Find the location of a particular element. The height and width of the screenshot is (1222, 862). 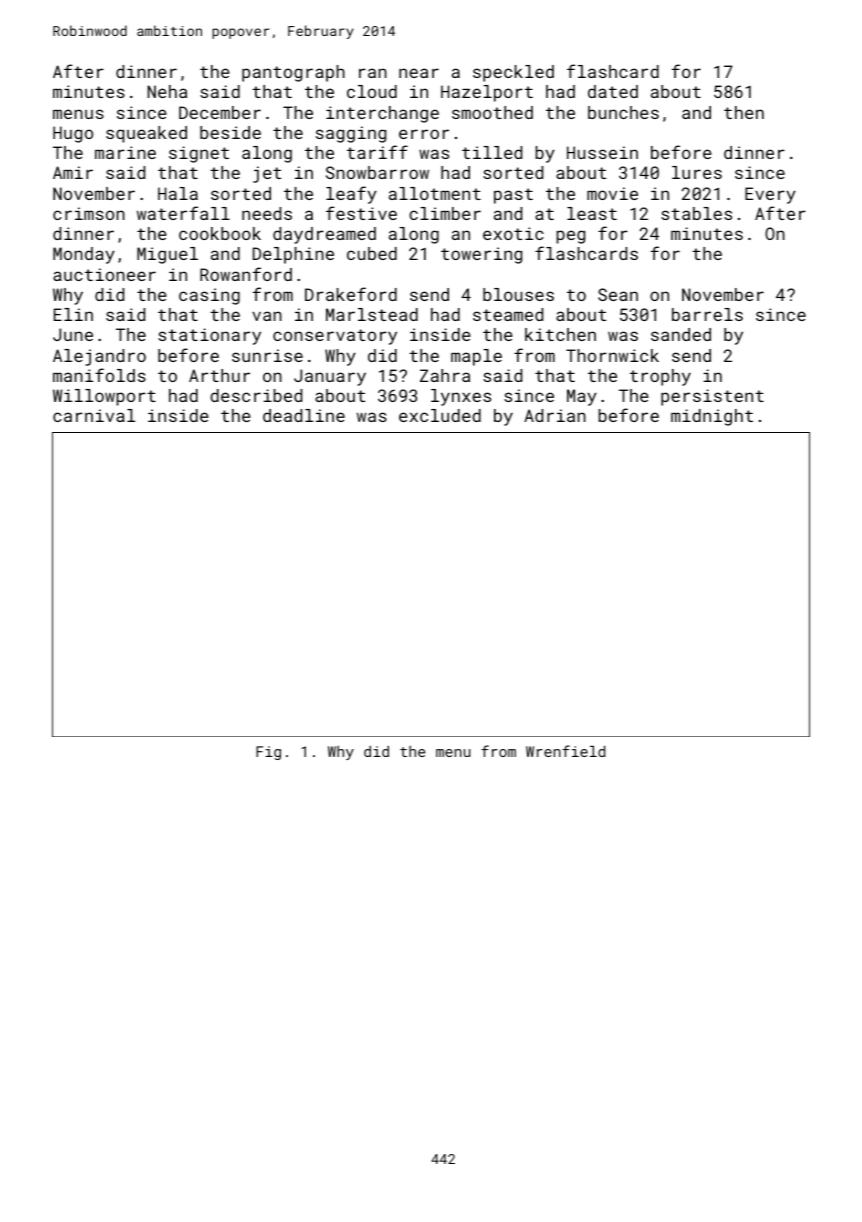

May is located at coordinates (582, 397).
